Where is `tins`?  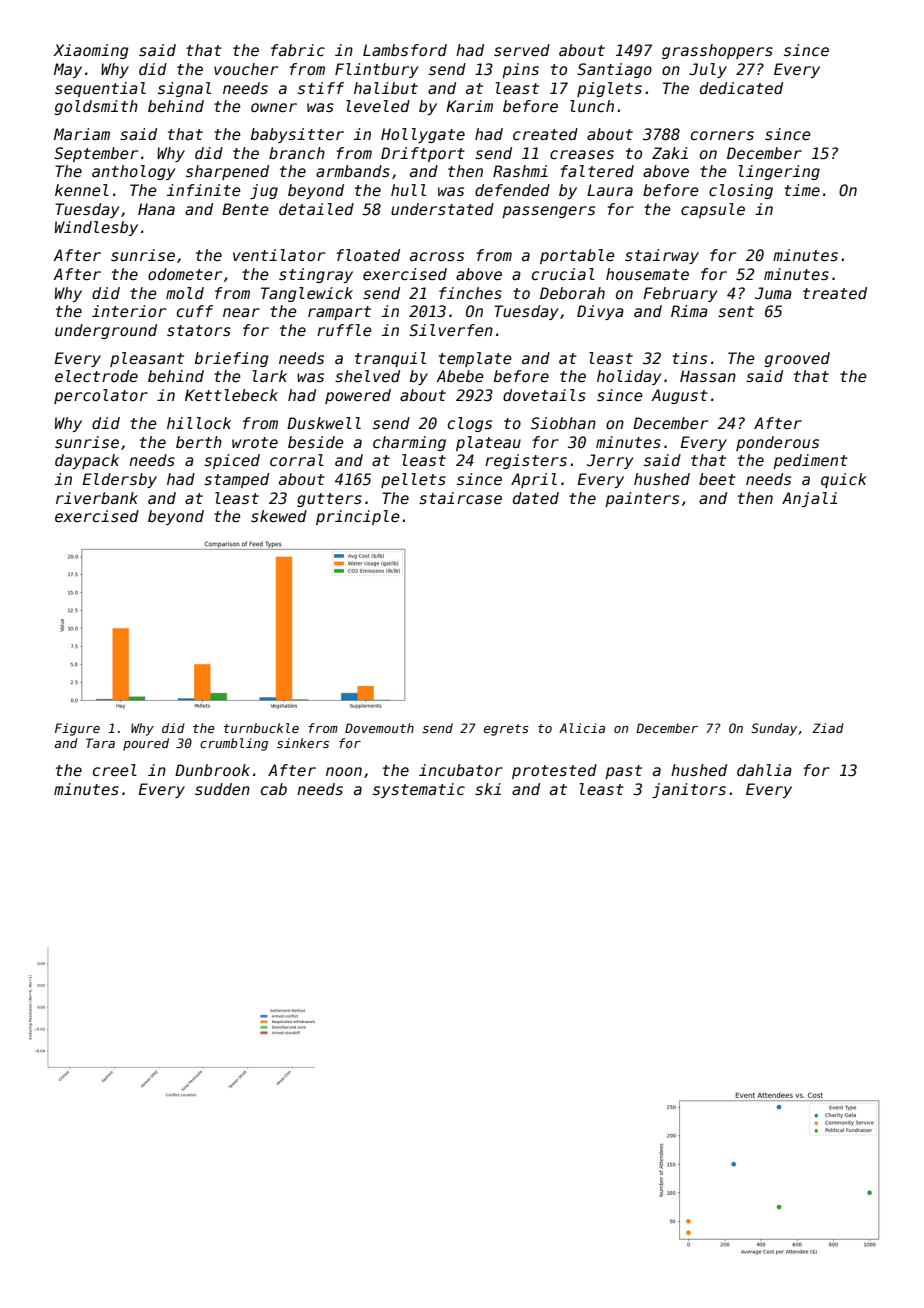
tins is located at coordinates (689, 358).
